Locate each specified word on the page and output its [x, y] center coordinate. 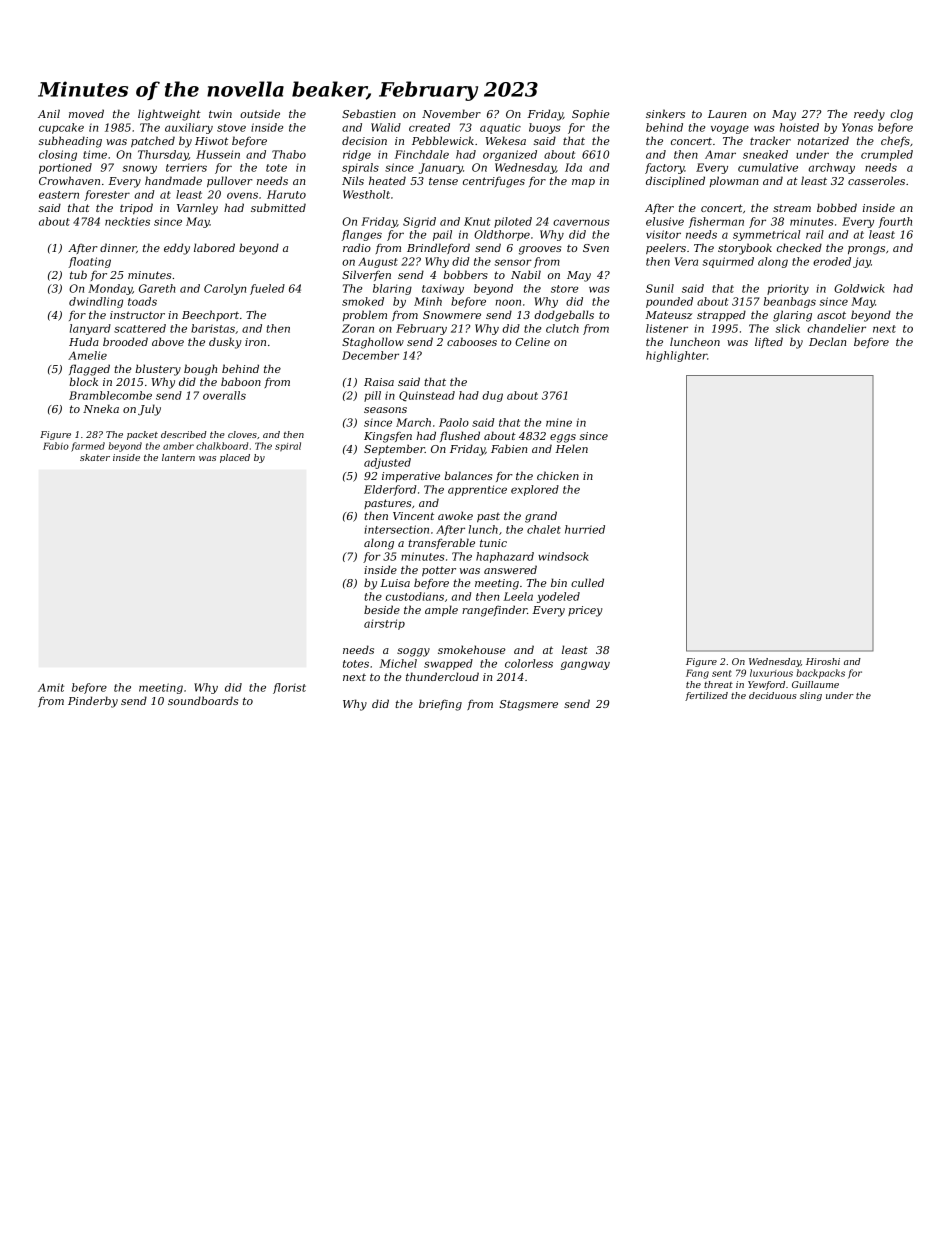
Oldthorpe [502, 235]
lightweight [169, 115]
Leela [518, 596]
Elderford [390, 490]
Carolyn [225, 289]
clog [901, 115]
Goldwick [859, 288]
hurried [585, 529]
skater [95, 457]
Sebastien [369, 113]
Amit [51, 687]
